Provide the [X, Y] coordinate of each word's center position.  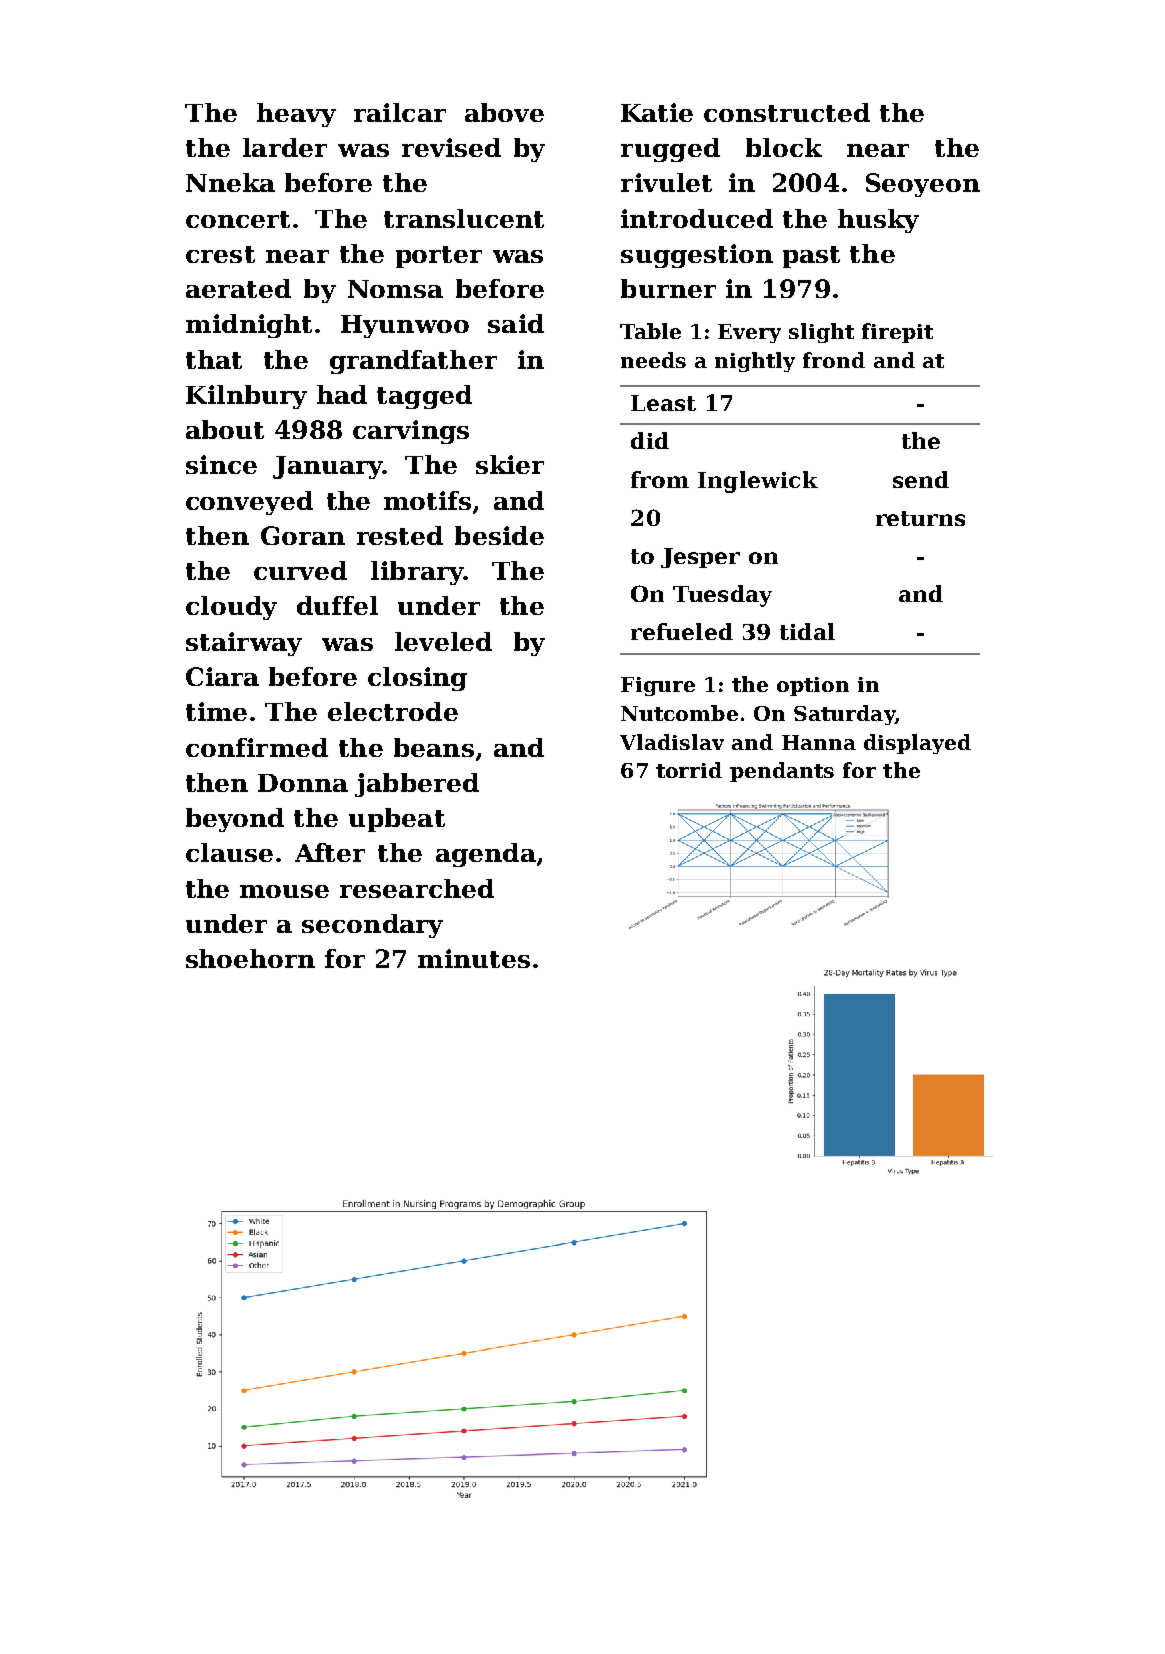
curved [300, 570]
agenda [486, 855]
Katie [657, 112]
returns [920, 518]
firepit [897, 333]
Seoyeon [923, 185]
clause [229, 852]
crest [220, 254]
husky [878, 221]
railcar [400, 112]
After [330, 852]
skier [510, 464]
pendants [782, 772]
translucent [464, 218]
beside [499, 535]
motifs [427, 500]
